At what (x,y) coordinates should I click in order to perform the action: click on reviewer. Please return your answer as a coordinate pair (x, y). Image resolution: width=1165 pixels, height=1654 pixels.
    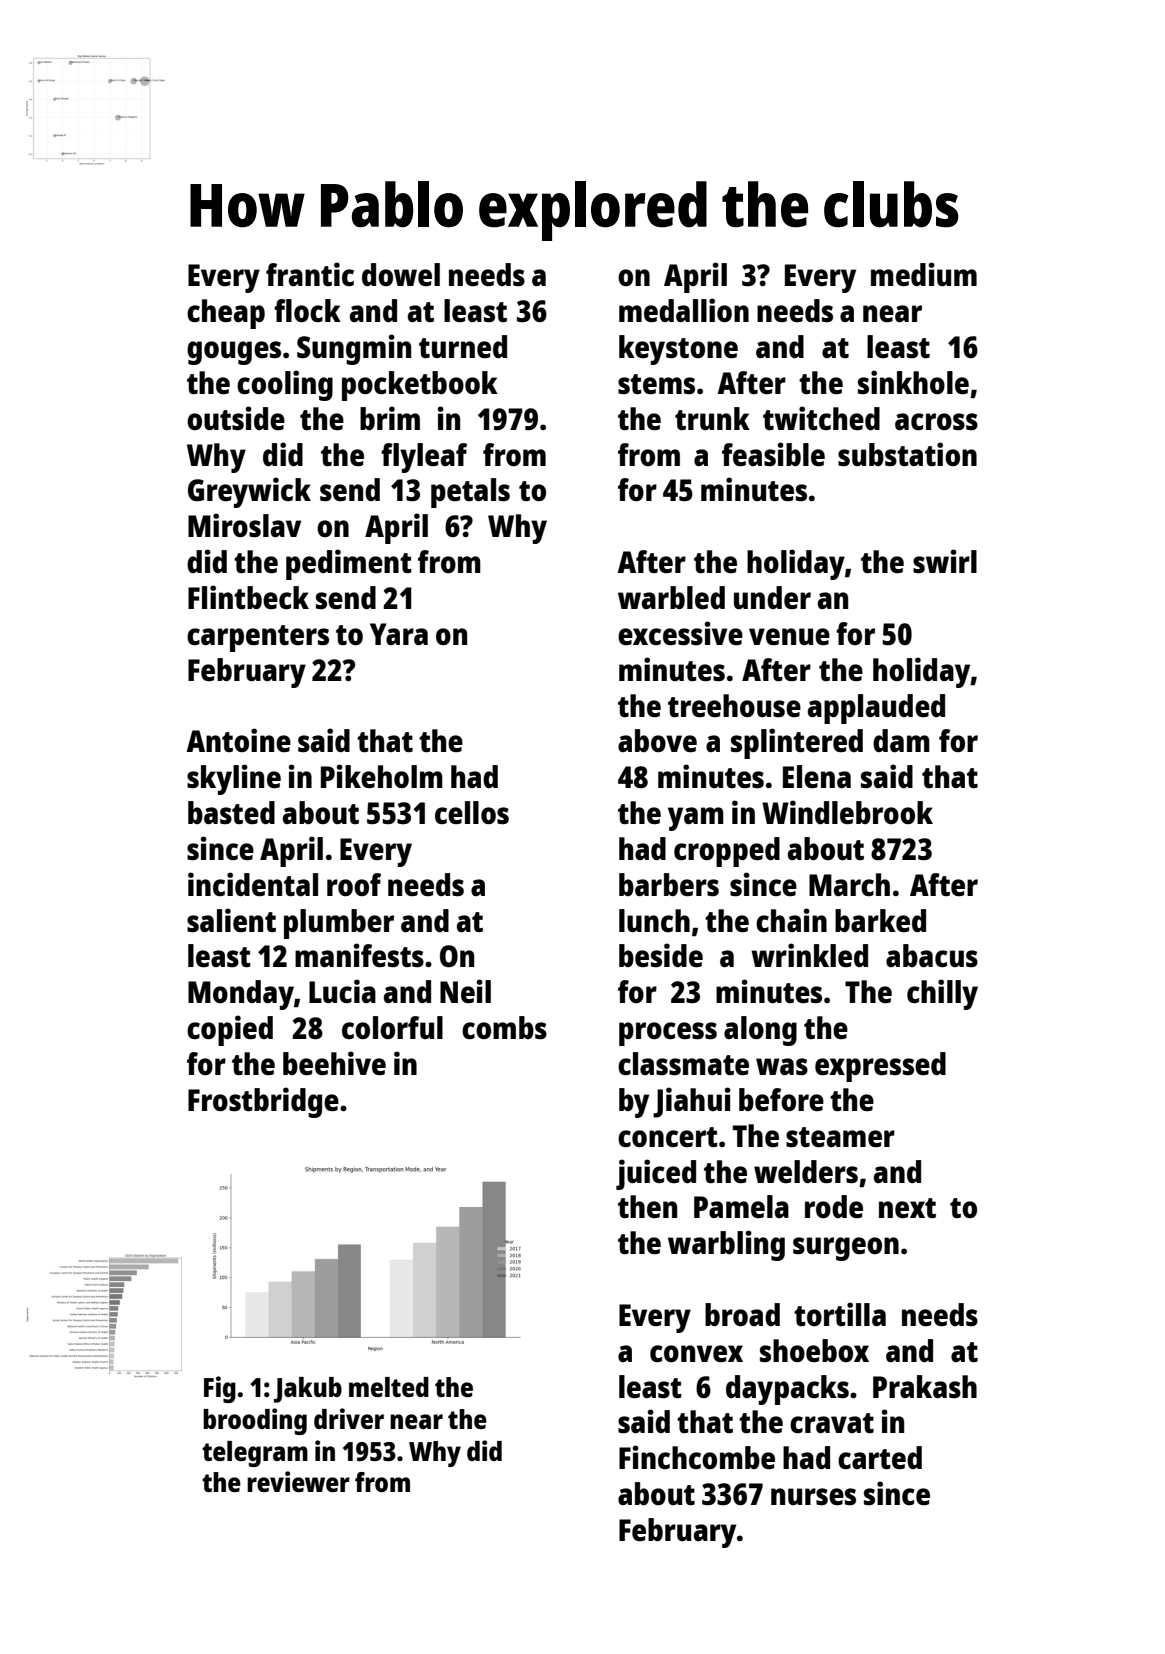
    Looking at the image, I should click on (298, 1481).
